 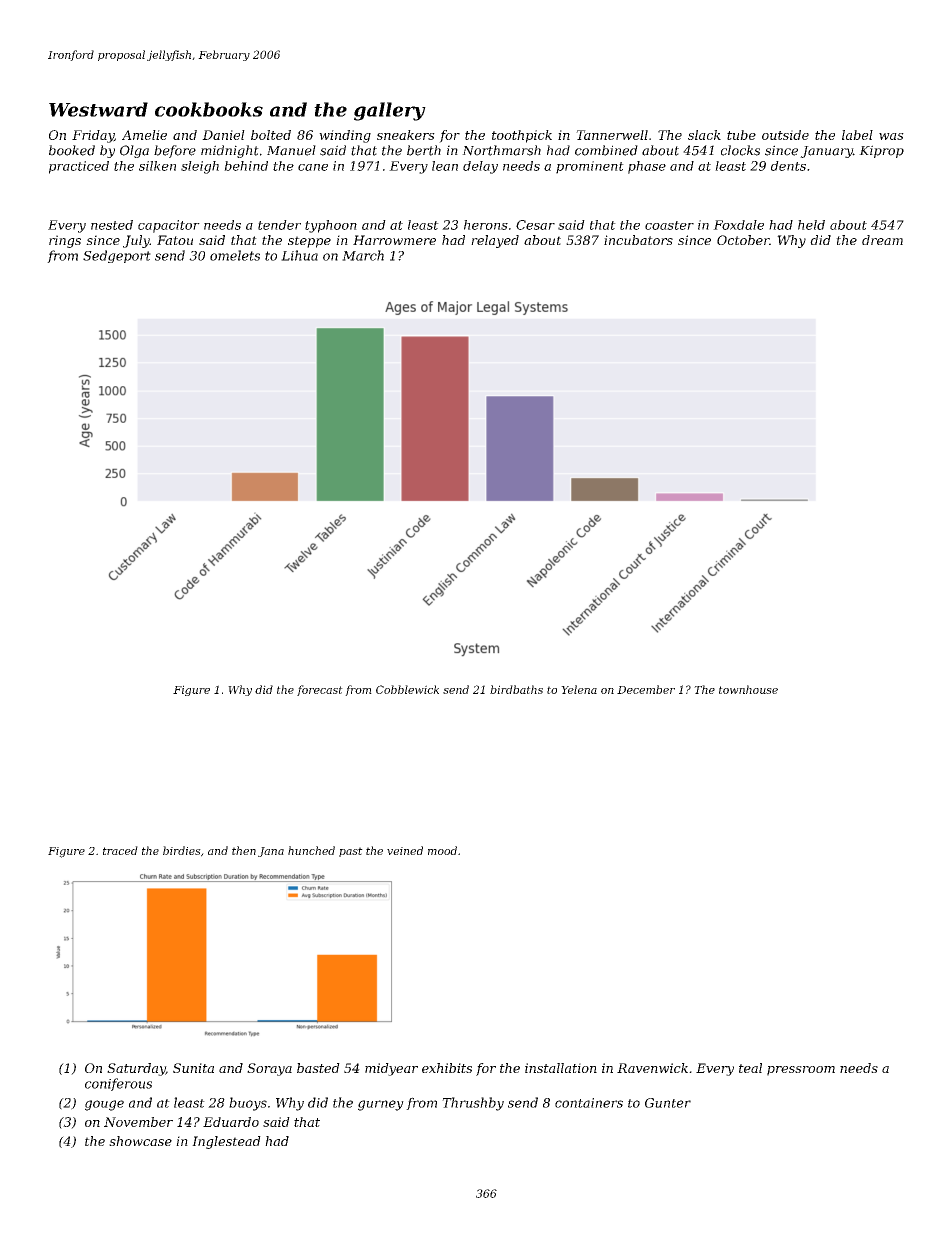 What do you see at coordinates (271, 852) in the screenshot?
I see `Jana` at bounding box center [271, 852].
